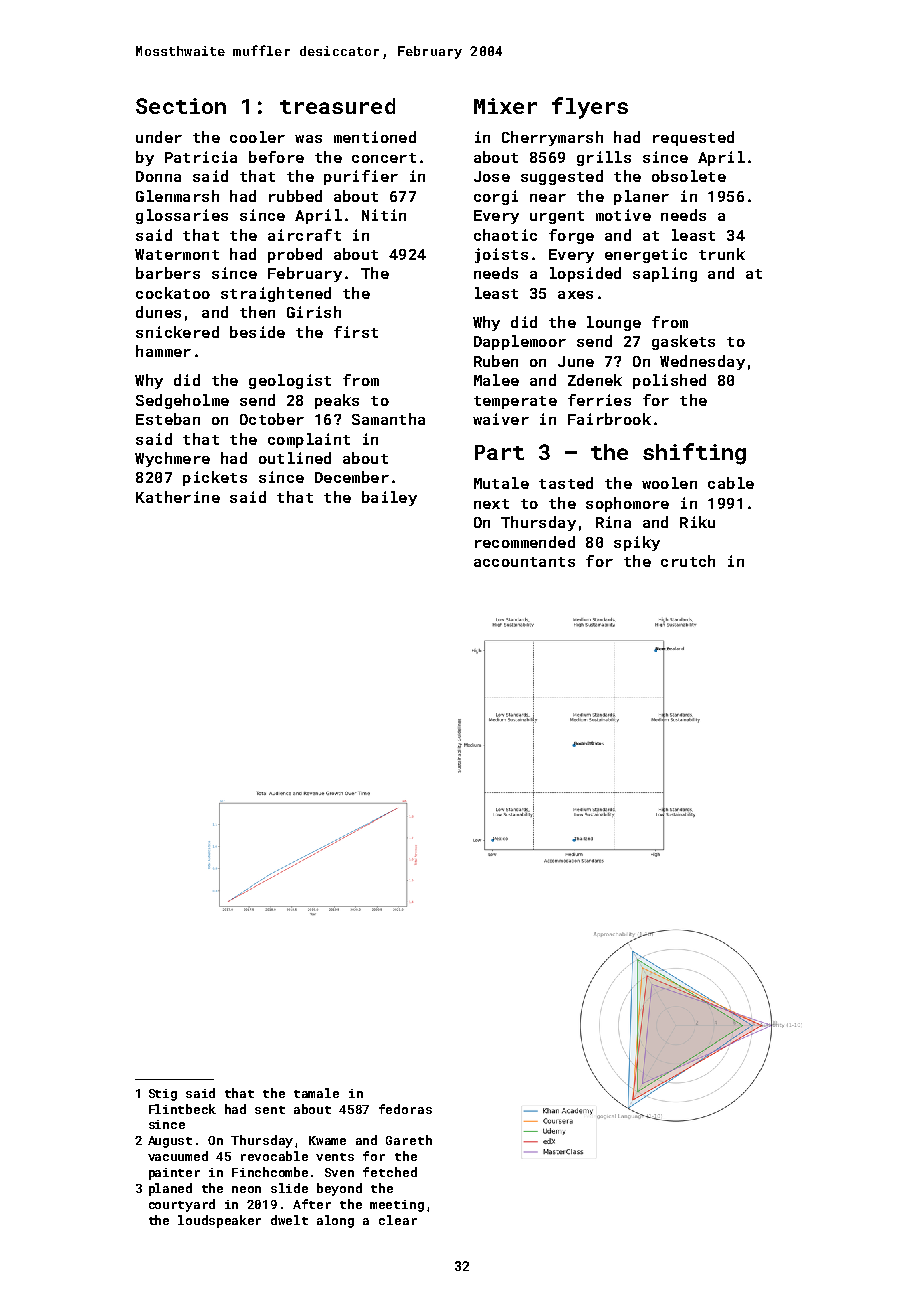 Image resolution: width=908 pixels, height=1316 pixels. What do you see at coordinates (178, 497) in the screenshot?
I see `Katherine` at bounding box center [178, 497].
